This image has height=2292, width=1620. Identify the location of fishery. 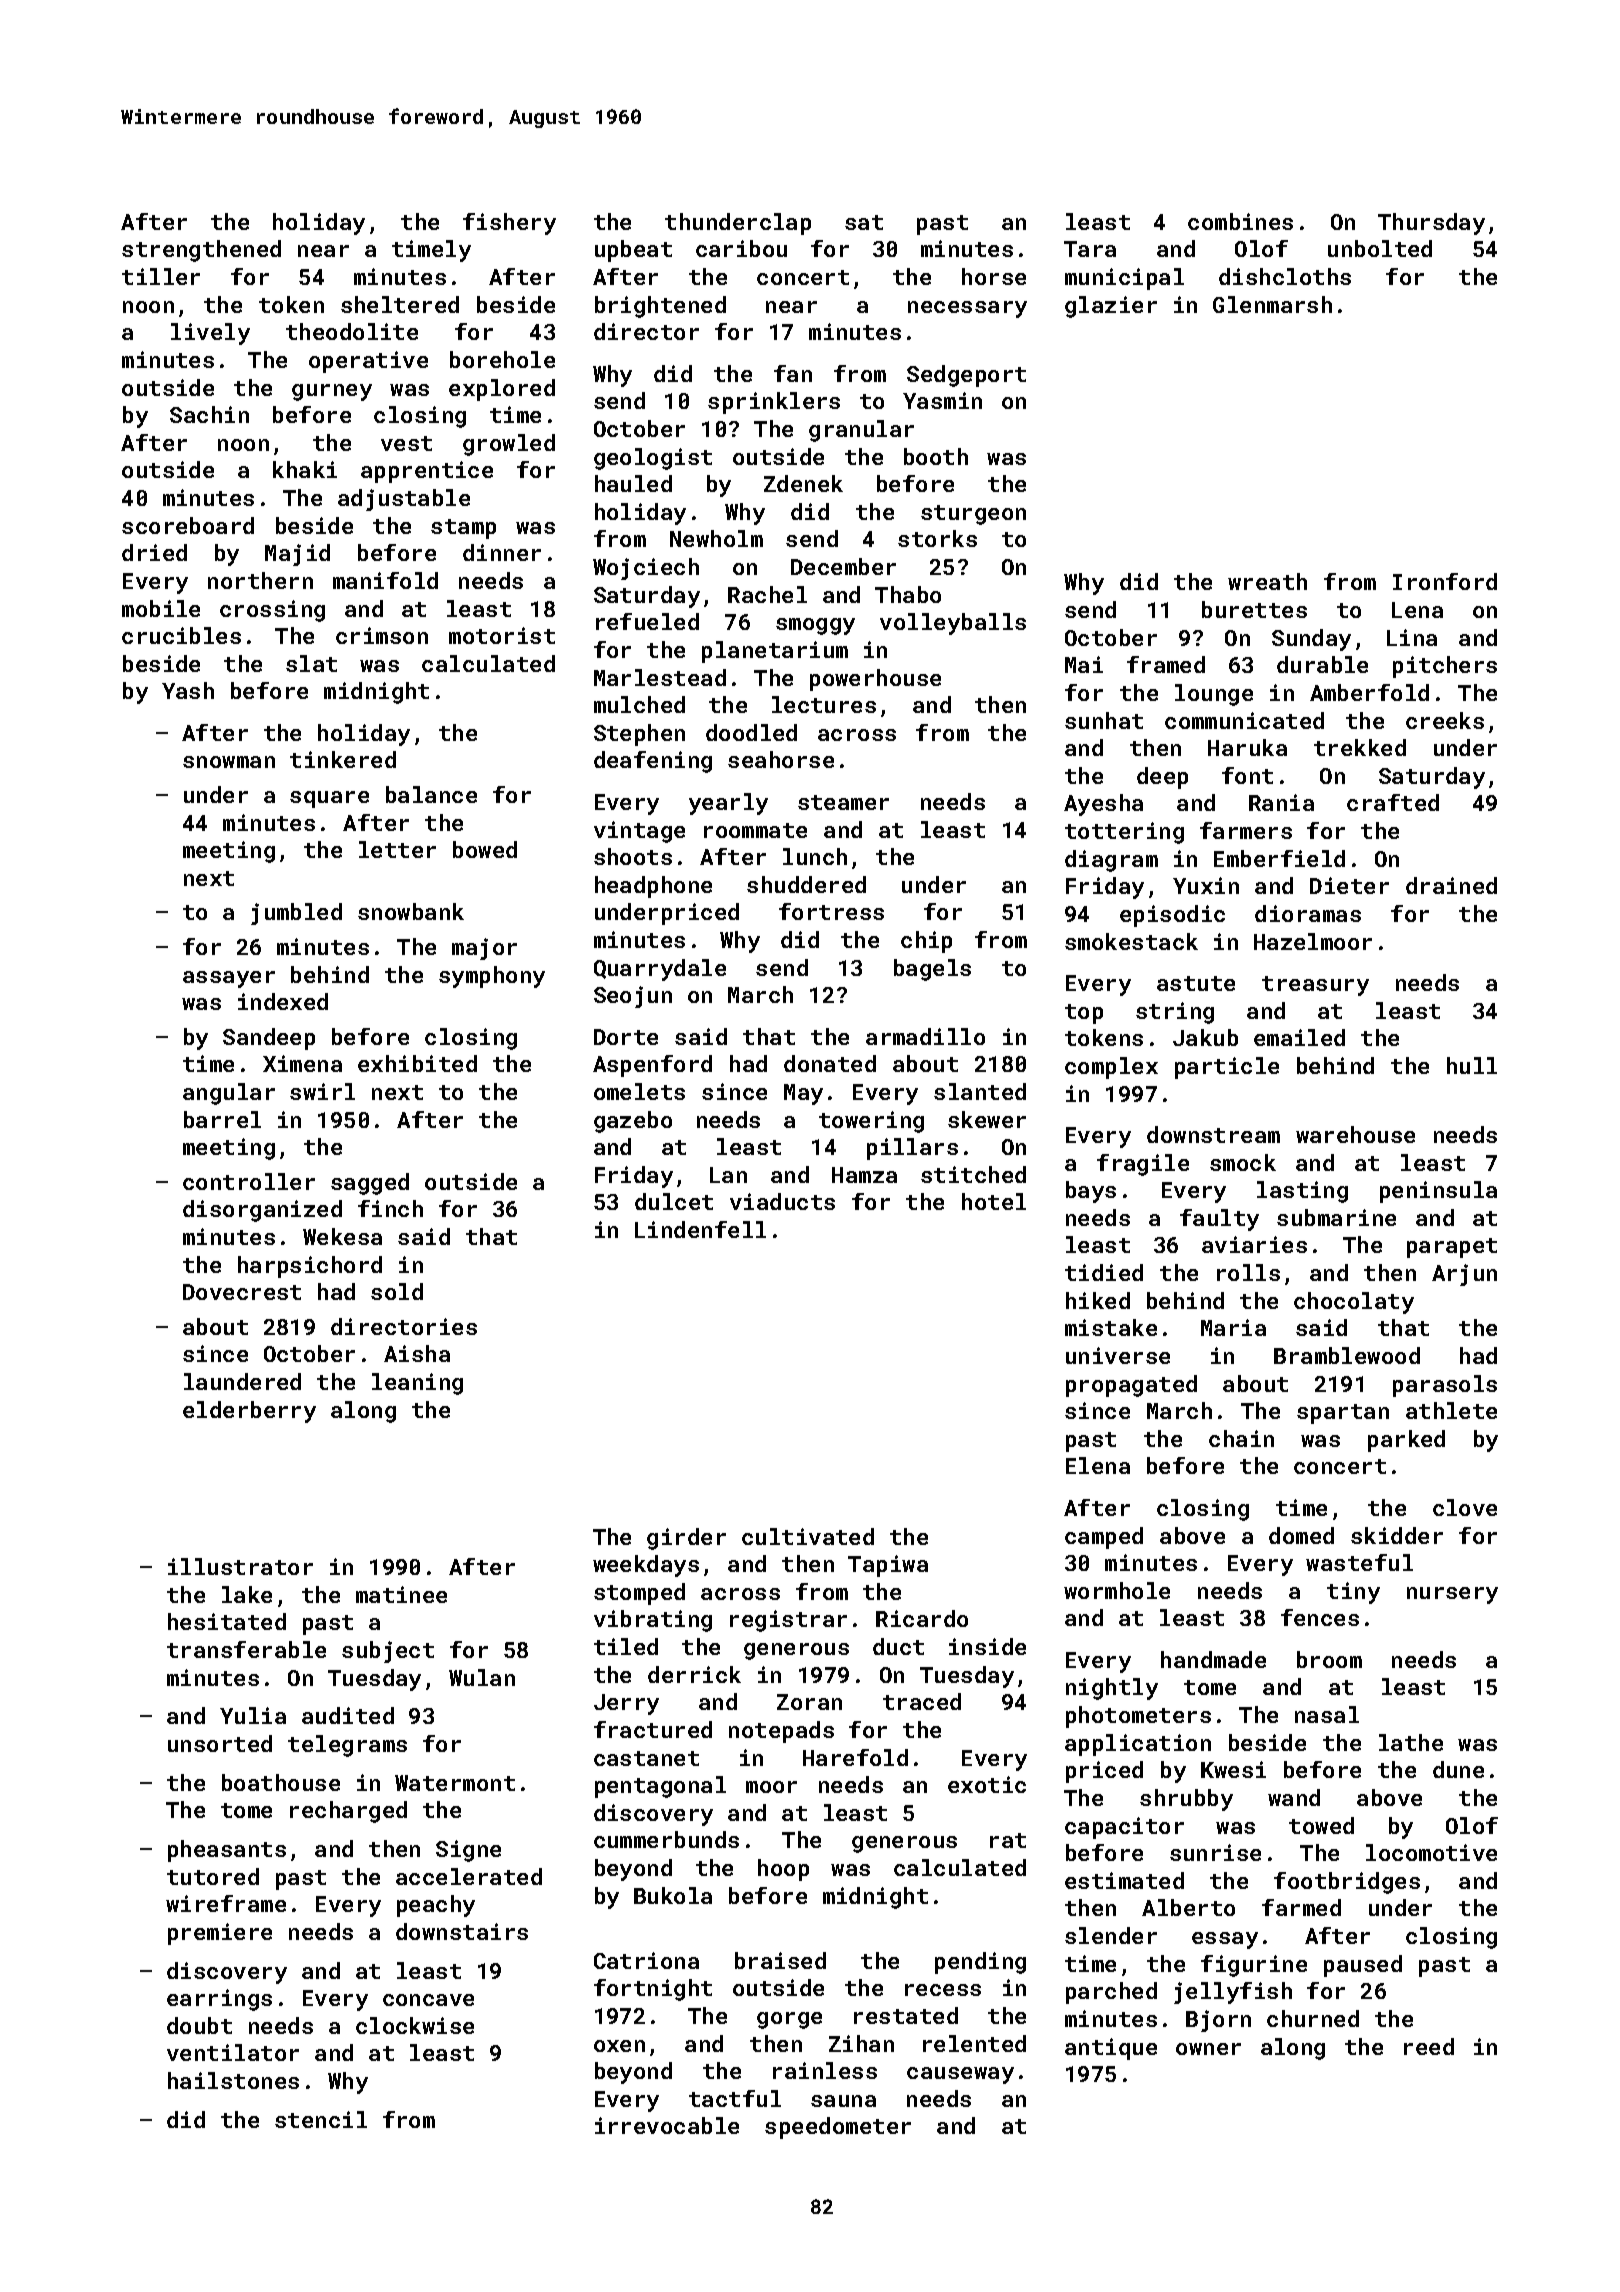
(509, 224).
